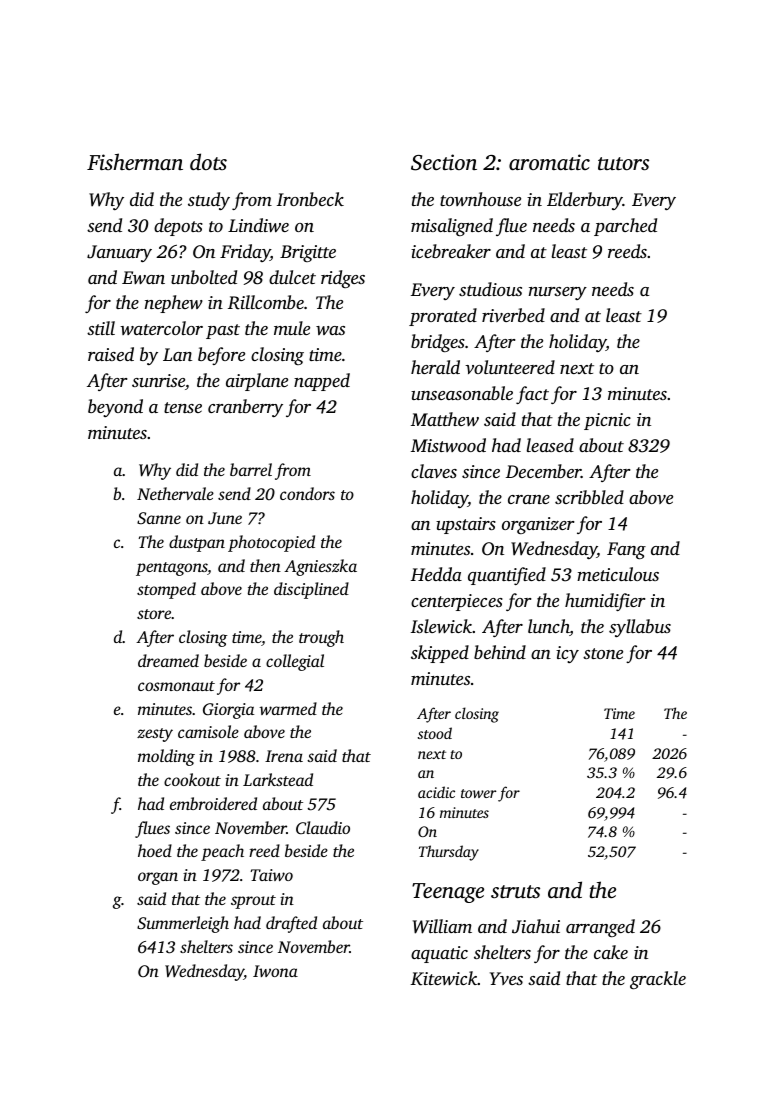 This screenshot has height=1109, width=782. What do you see at coordinates (625, 227) in the screenshot?
I see `parched` at bounding box center [625, 227].
